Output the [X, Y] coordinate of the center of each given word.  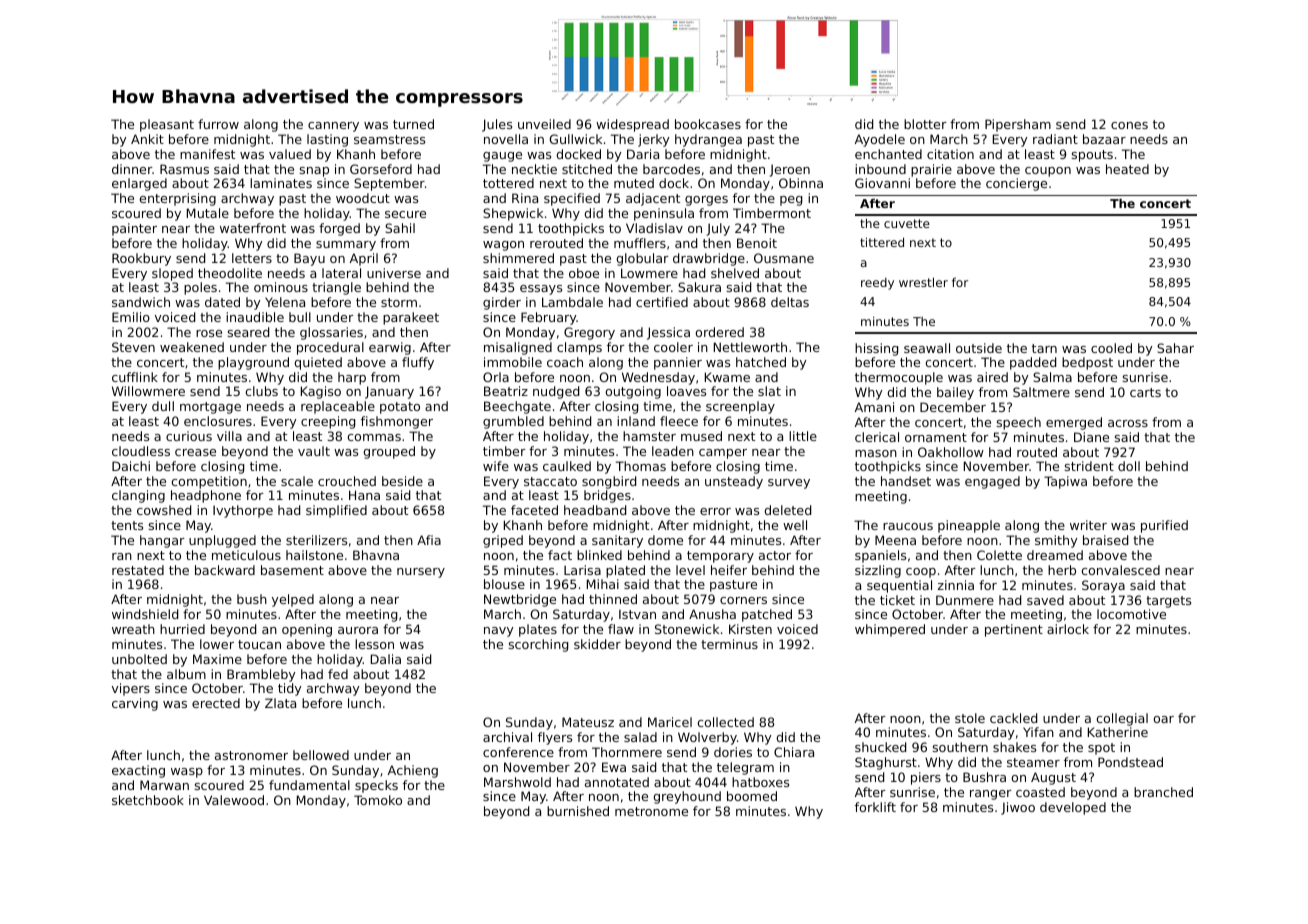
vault [314, 451]
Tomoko [378, 800]
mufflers [640, 243]
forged [339, 229]
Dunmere [965, 600]
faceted [534, 510]
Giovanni [882, 183]
